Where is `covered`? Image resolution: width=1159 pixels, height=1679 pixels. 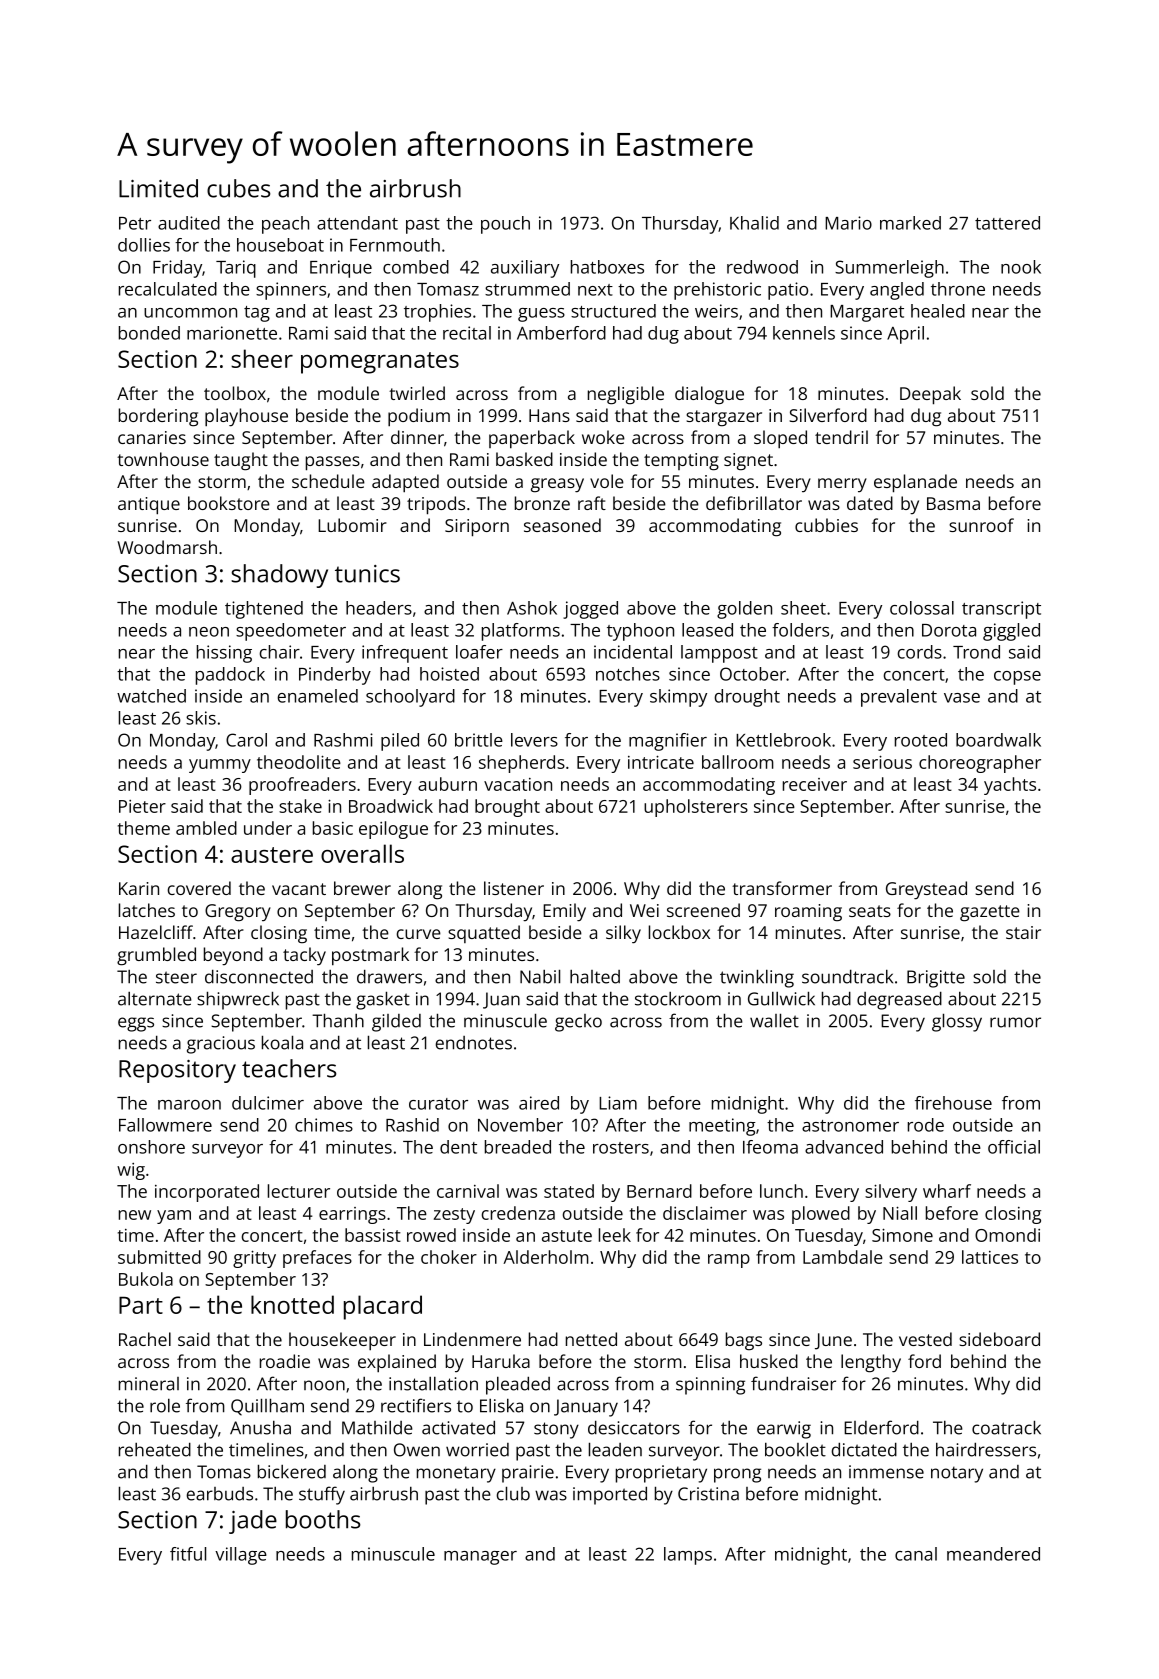 covered is located at coordinates (199, 888).
